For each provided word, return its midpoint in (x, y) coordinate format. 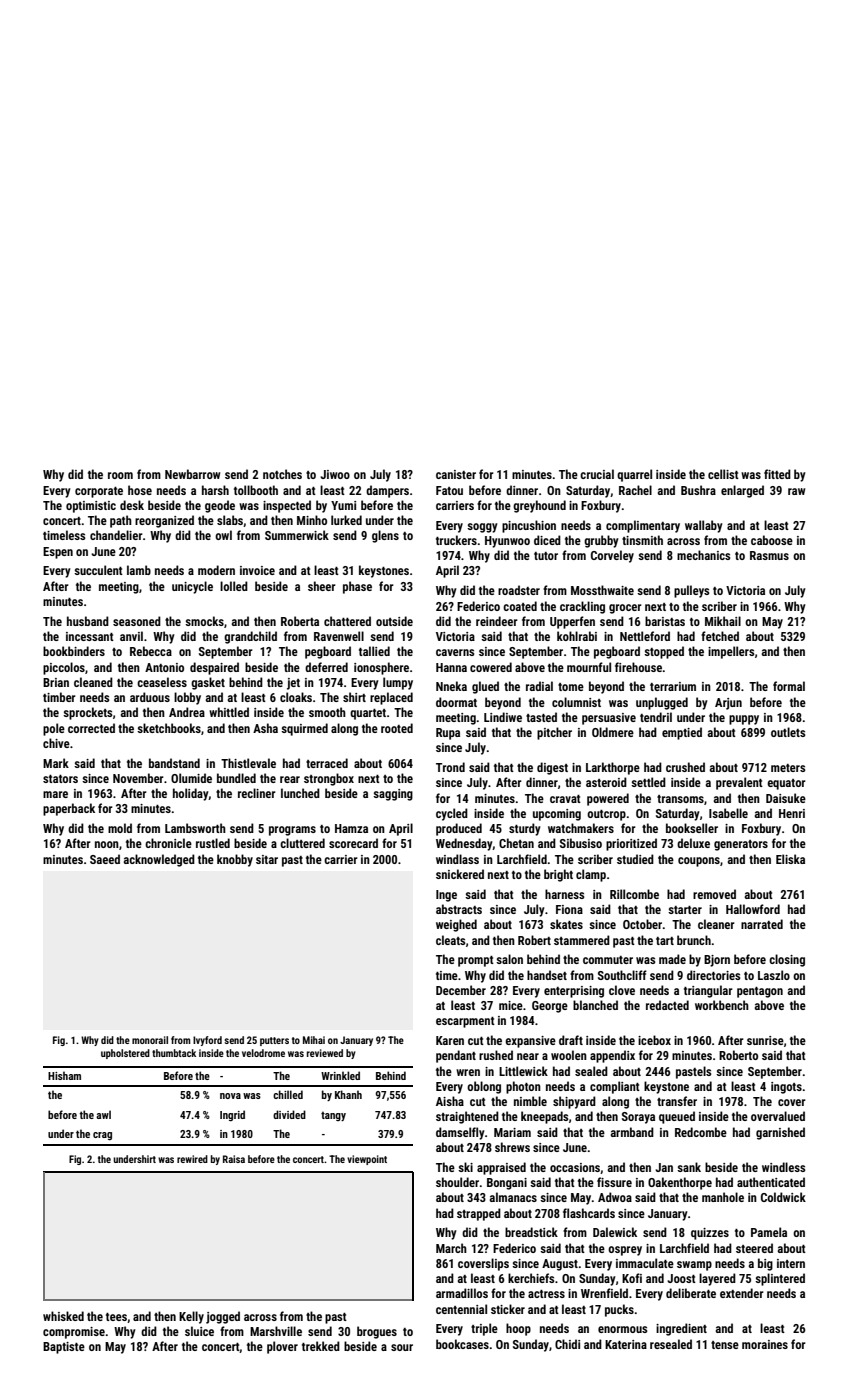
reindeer (497, 621)
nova (230, 1096)
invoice (257, 570)
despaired (214, 668)
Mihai (314, 1040)
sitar (267, 859)
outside (394, 621)
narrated (762, 924)
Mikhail (723, 621)
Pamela (769, 1232)
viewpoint (367, 1160)
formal (789, 686)
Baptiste (64, 1348)
